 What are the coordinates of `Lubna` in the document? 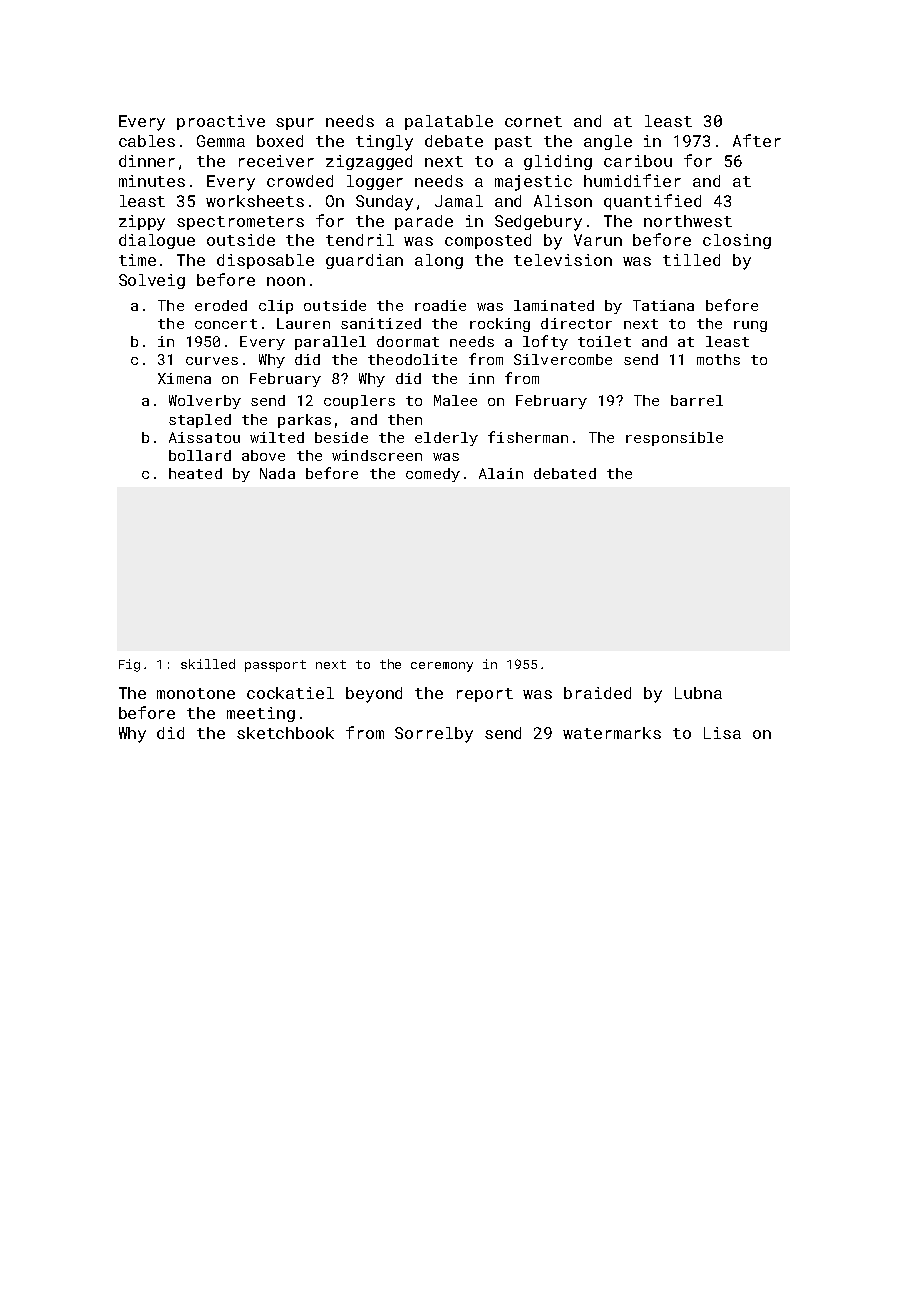 It's located at (698, 693).
